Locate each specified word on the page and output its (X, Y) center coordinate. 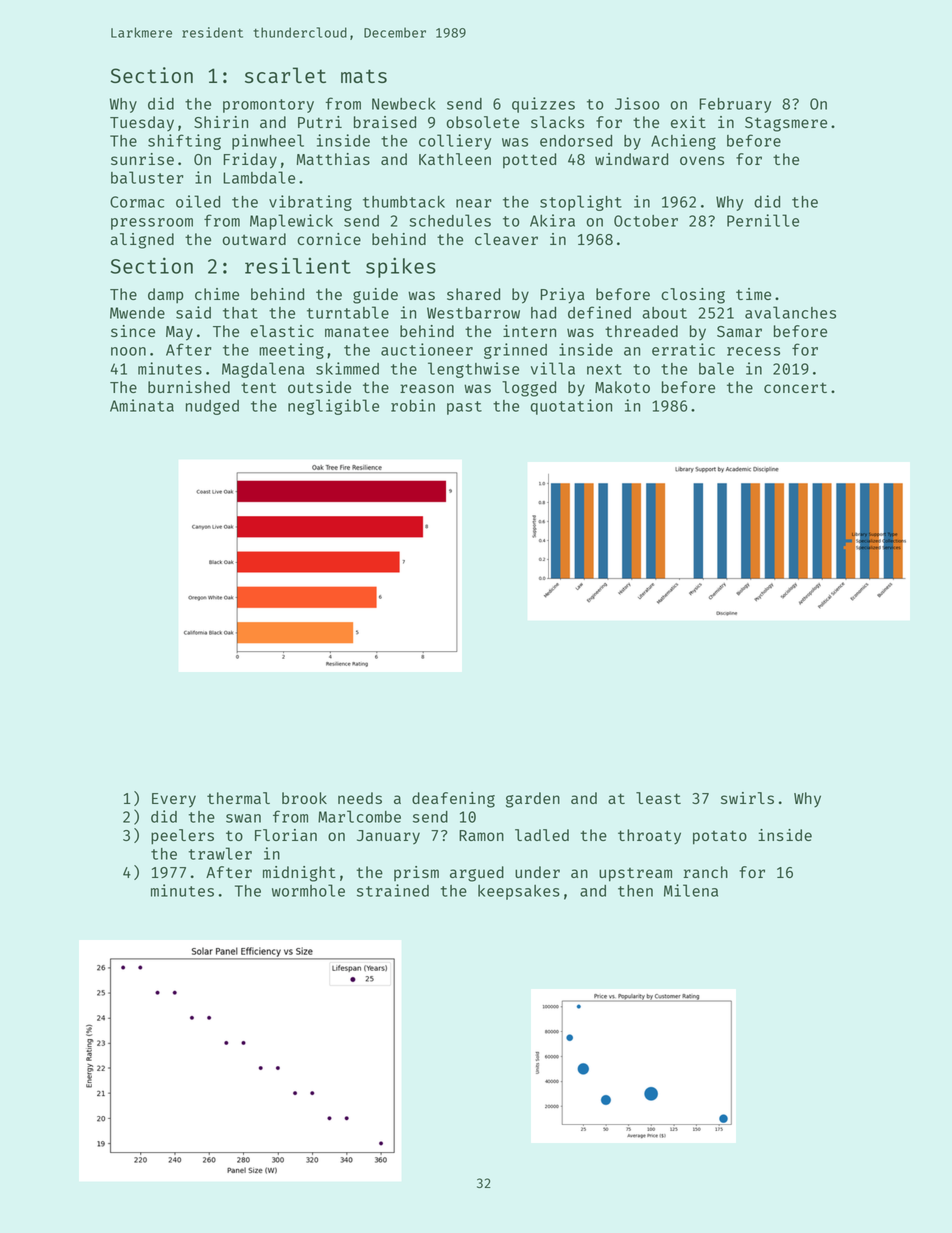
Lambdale (259, 177)
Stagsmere (786, 124)
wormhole (308, 890)
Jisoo (637, 103)
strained (393, 890)
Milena (691, 890)
